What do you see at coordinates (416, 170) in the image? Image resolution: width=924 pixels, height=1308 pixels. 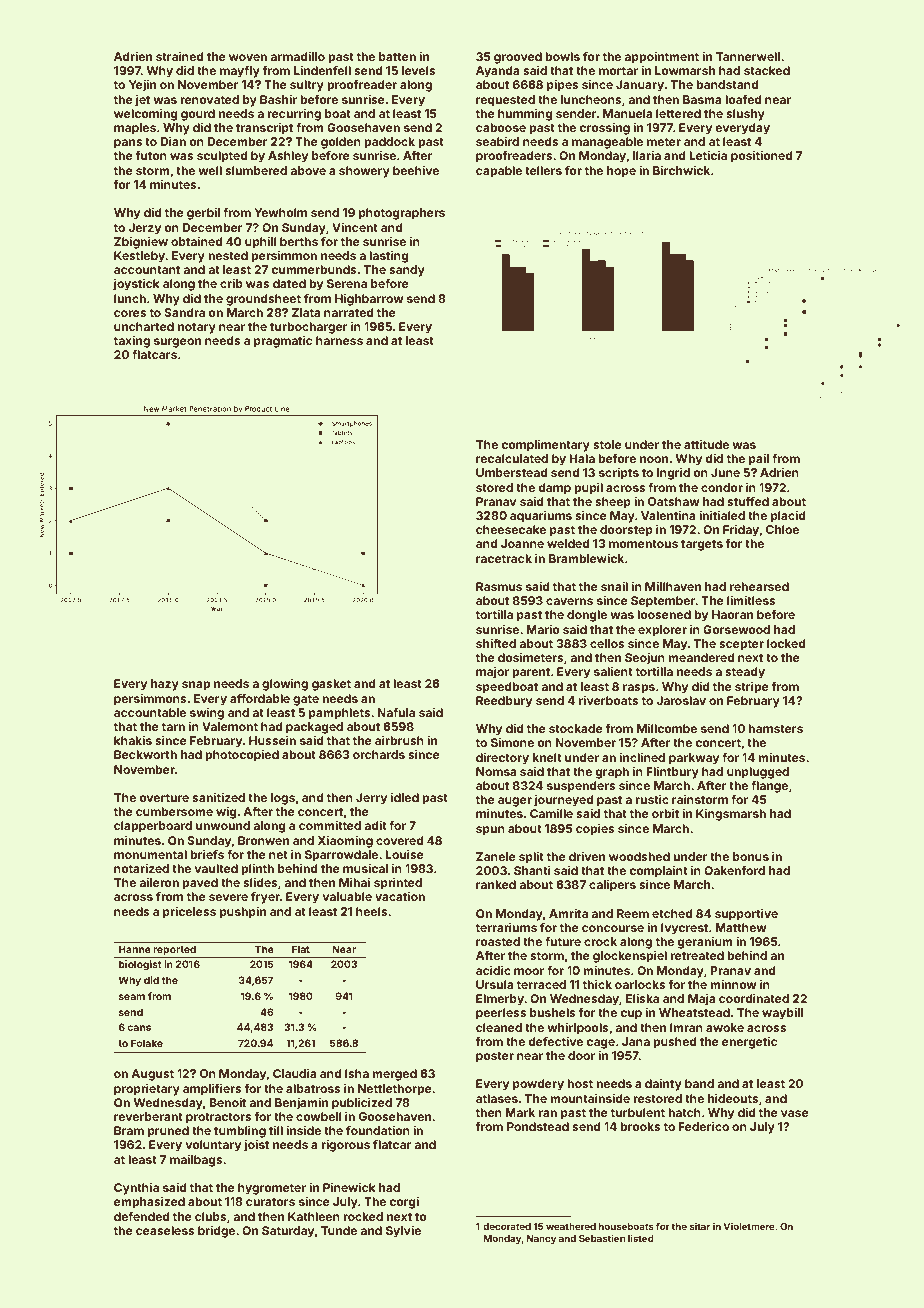 I see `beehive` at bounding box center [416, 170].
